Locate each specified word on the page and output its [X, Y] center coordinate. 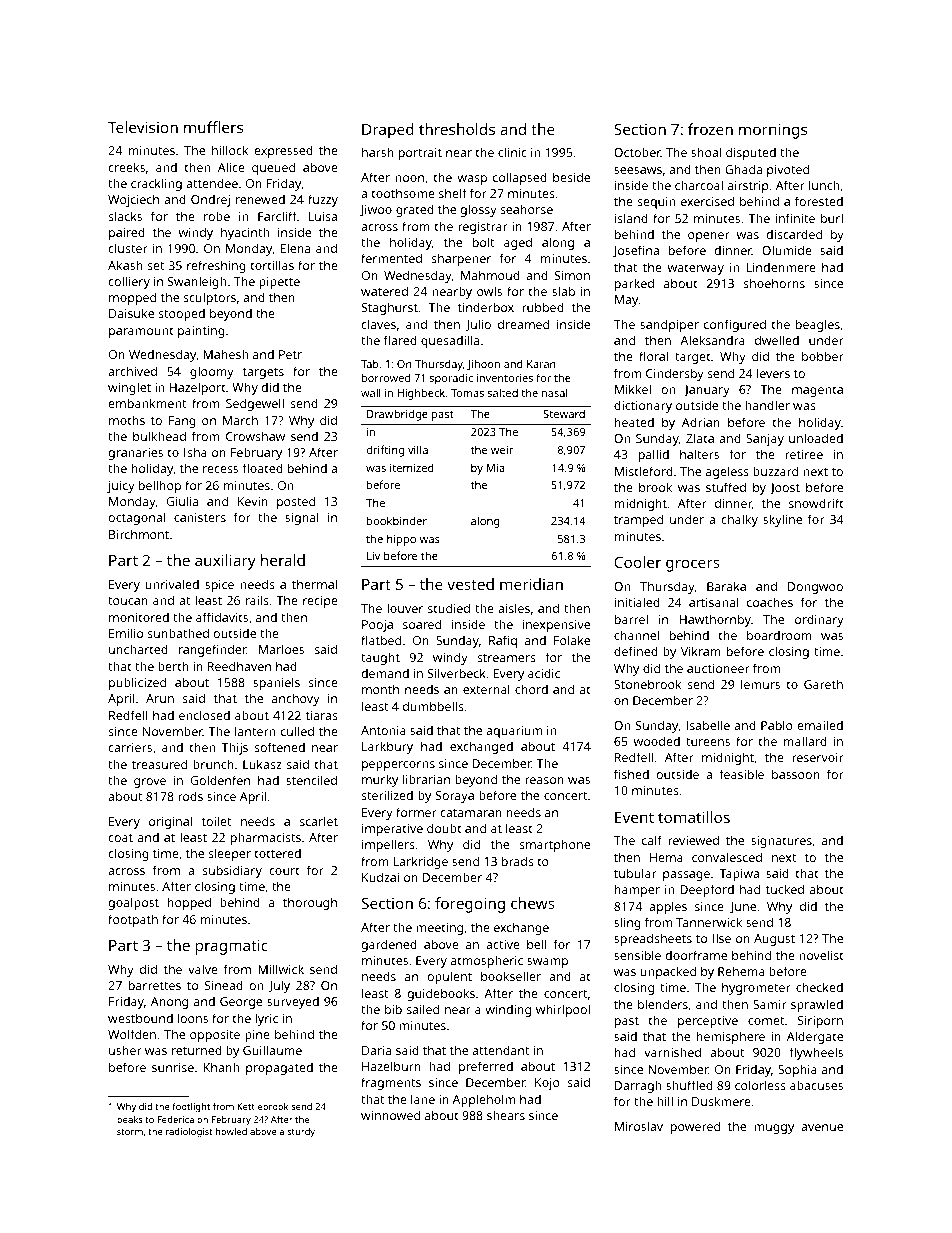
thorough [310, 903]
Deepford [707, 890]
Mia [496, 468]
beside [571, 177]
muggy [774, 1129]
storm [130, 1132]
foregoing [470, 905]
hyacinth [245, 233]
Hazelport [197, 388]
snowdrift [816, 503]
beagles [818, 325]
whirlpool [563, 1010]
